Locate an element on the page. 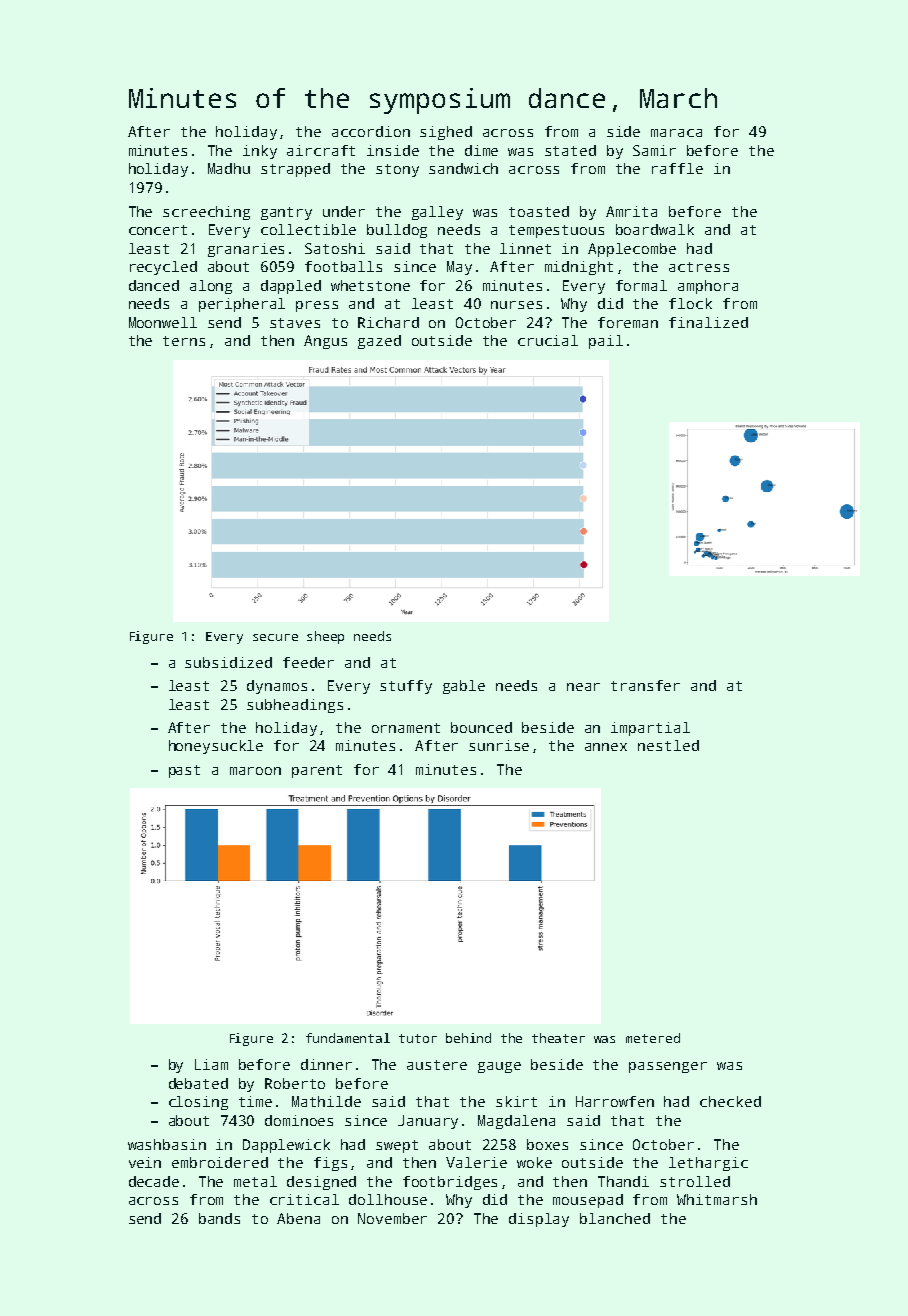 The width and height of the page is (908, 1316). crucial is located at coordinates (548, 340).
